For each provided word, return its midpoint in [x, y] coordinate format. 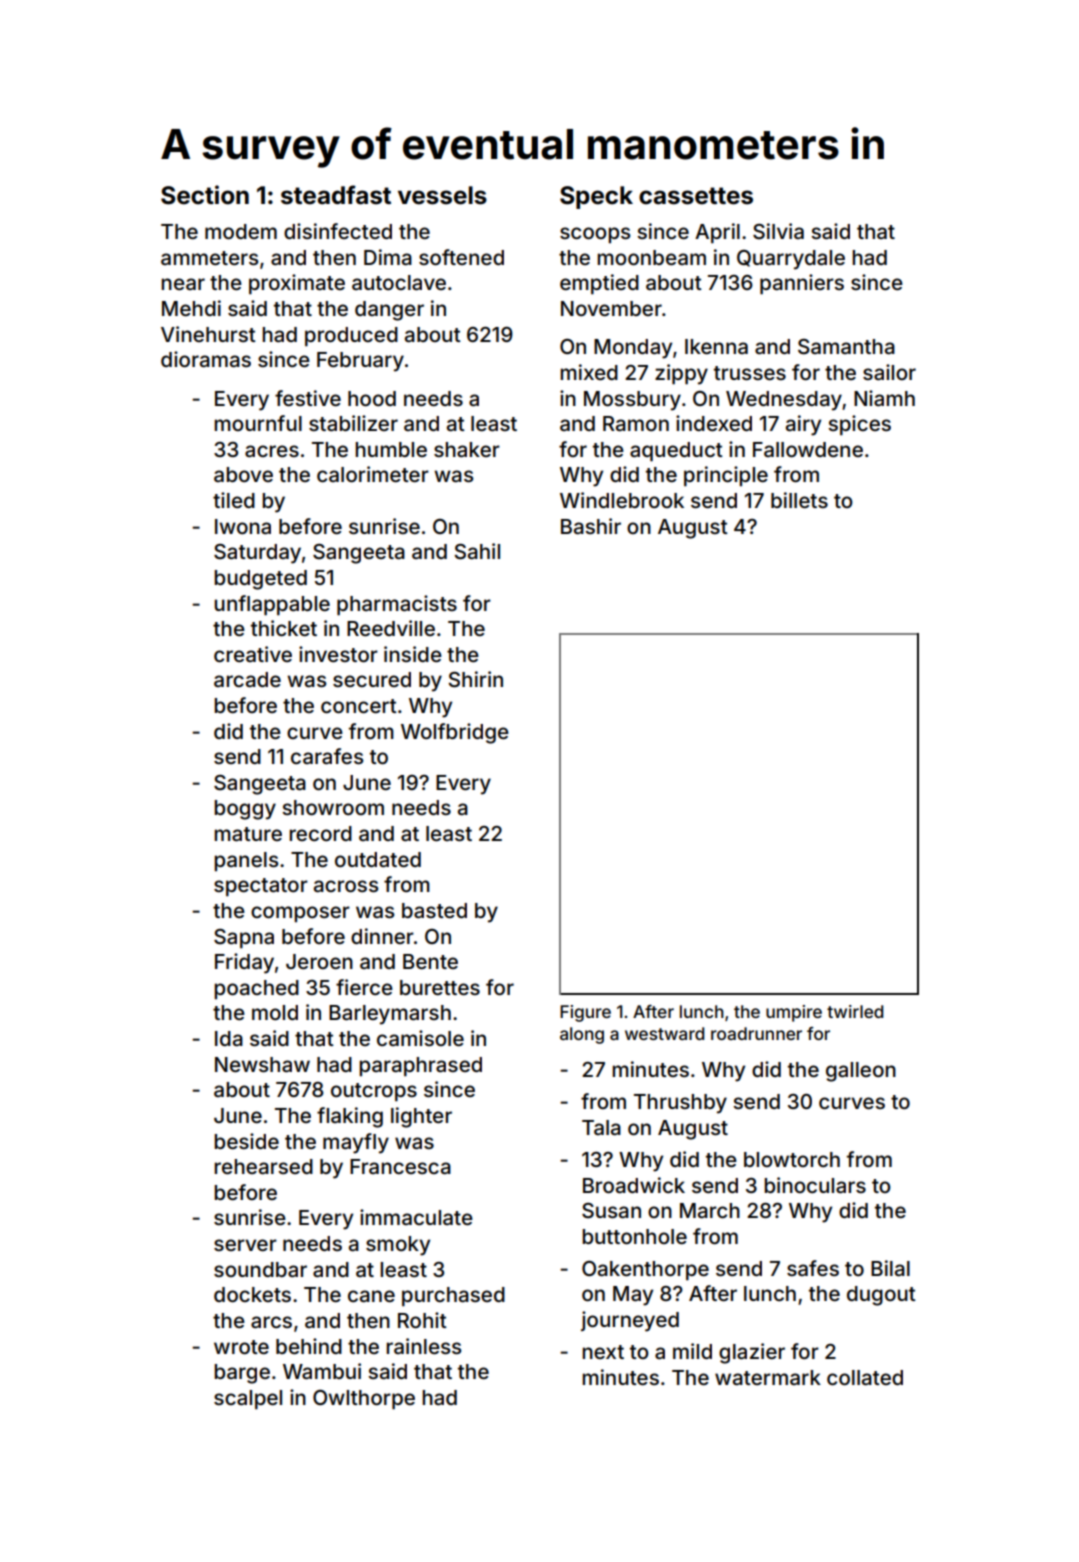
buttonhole [634, 1236]
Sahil [477, 551]
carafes [327, 756]
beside [246, 1141]
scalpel [248, 1399]
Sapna [244, 938]
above [243, 474]
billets [799, 500]
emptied [599, 284]
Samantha [846, 347]
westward [664, 1033]
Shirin [475, 679]
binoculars [815, 1185]
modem [241, 231]
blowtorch [792, 1159]
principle [726, 476]
